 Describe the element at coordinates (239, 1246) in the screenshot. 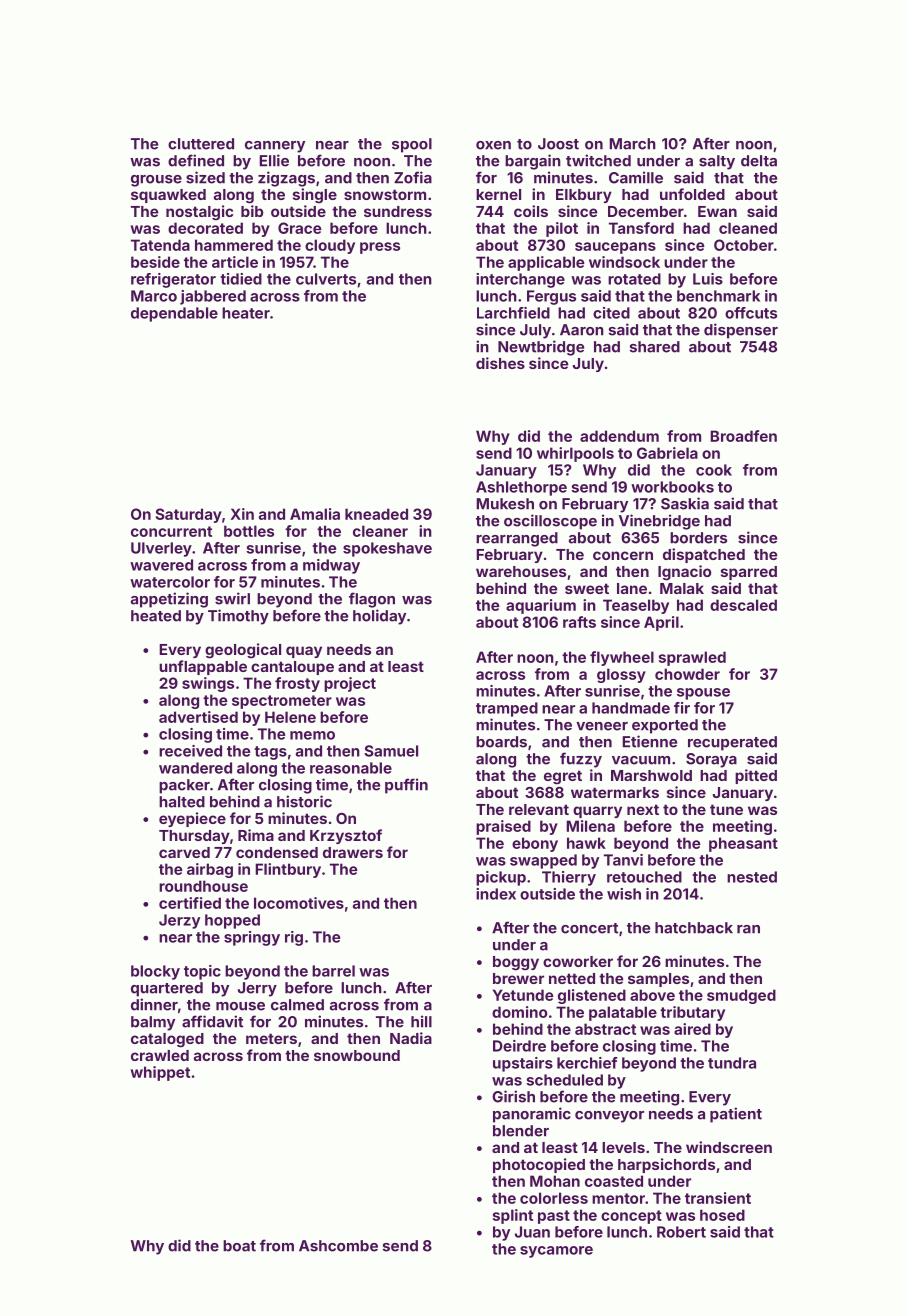

I see `boat` at that location.
